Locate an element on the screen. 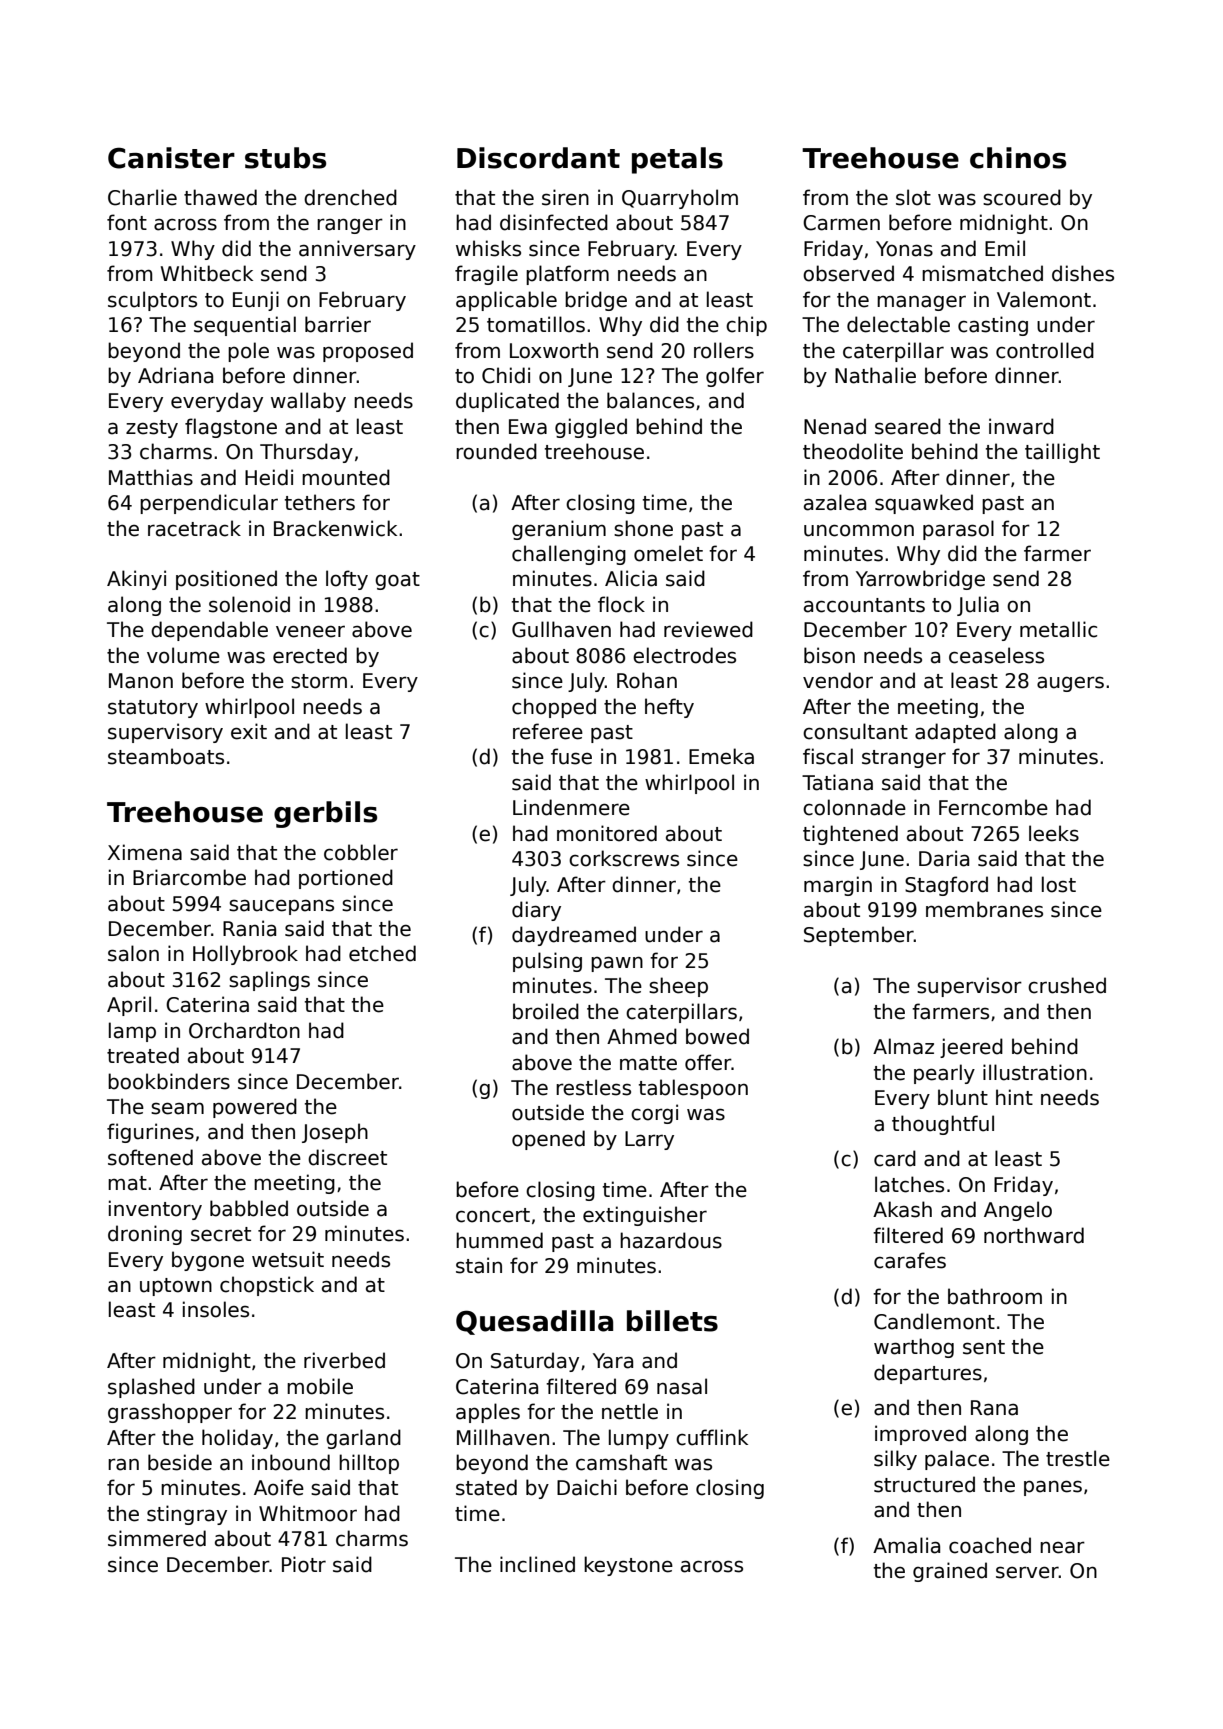 This screenshot has width=1223, height=1729. grained is located at coordinates (950, 1572).
